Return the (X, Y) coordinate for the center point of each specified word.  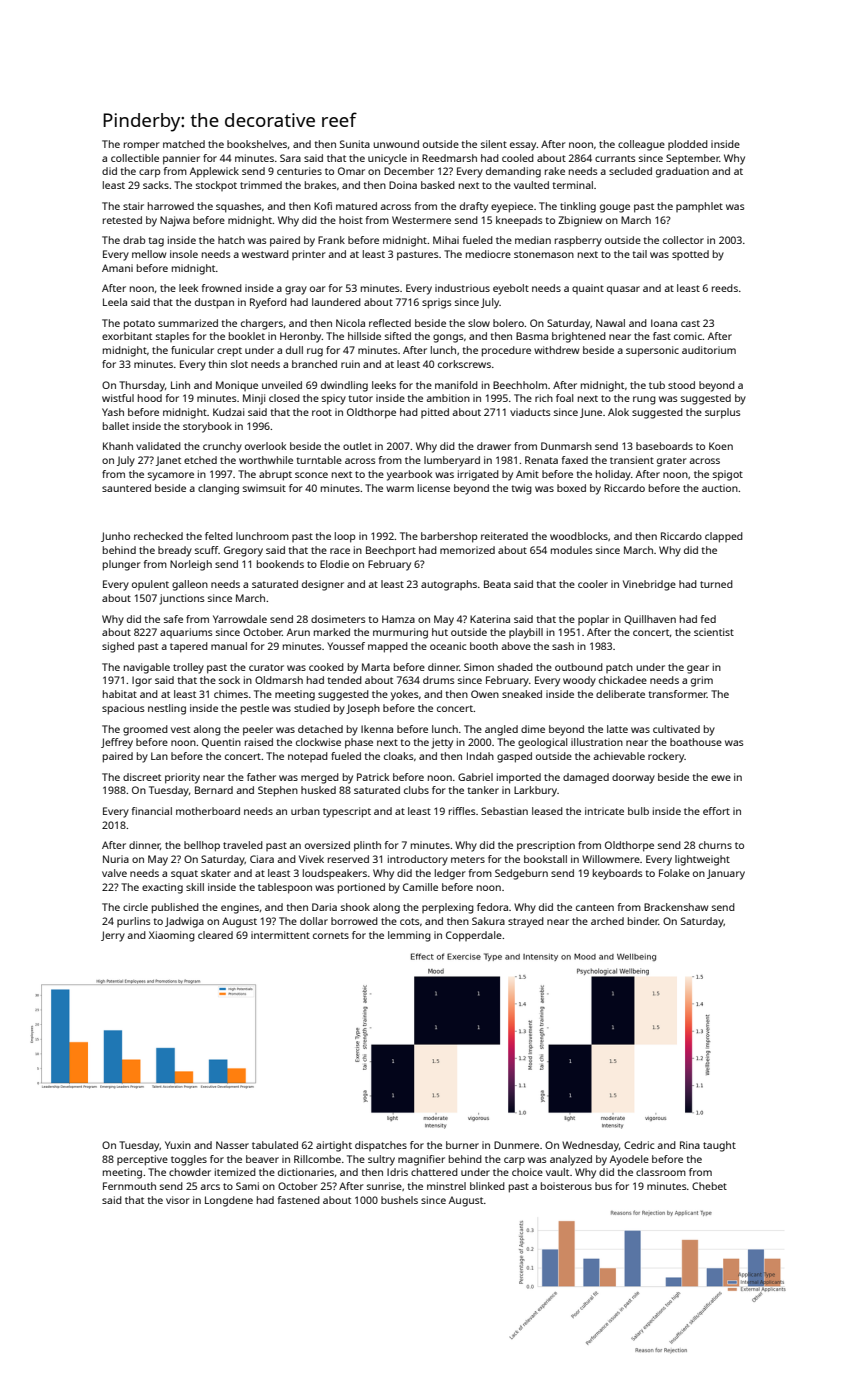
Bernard (214, 790)
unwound (396, 144)
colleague (641, 145)
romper (142, 146)
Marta (376, 667)
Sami (247, 1186)
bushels (399, 1200)
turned (716, 584)
